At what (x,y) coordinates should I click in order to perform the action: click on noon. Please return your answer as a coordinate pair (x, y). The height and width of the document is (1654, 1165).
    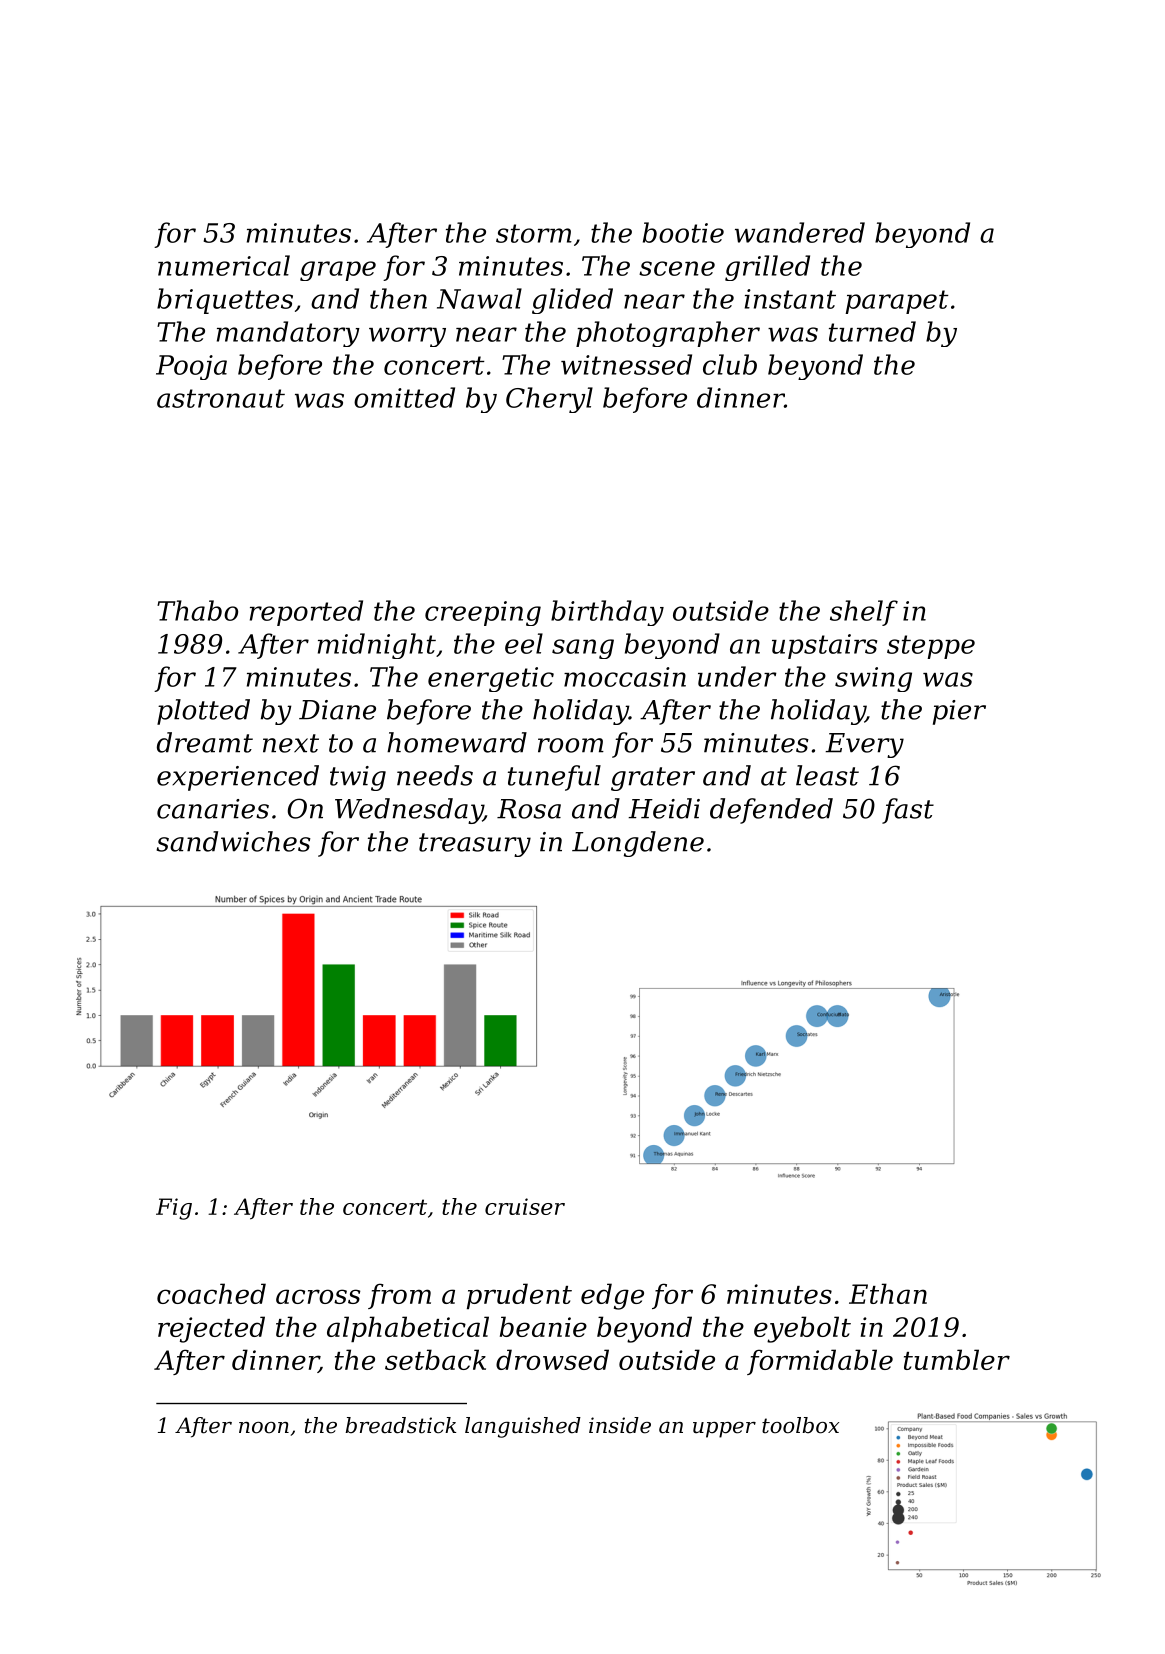
    Looking at the image, I should click on (264, 1428).
